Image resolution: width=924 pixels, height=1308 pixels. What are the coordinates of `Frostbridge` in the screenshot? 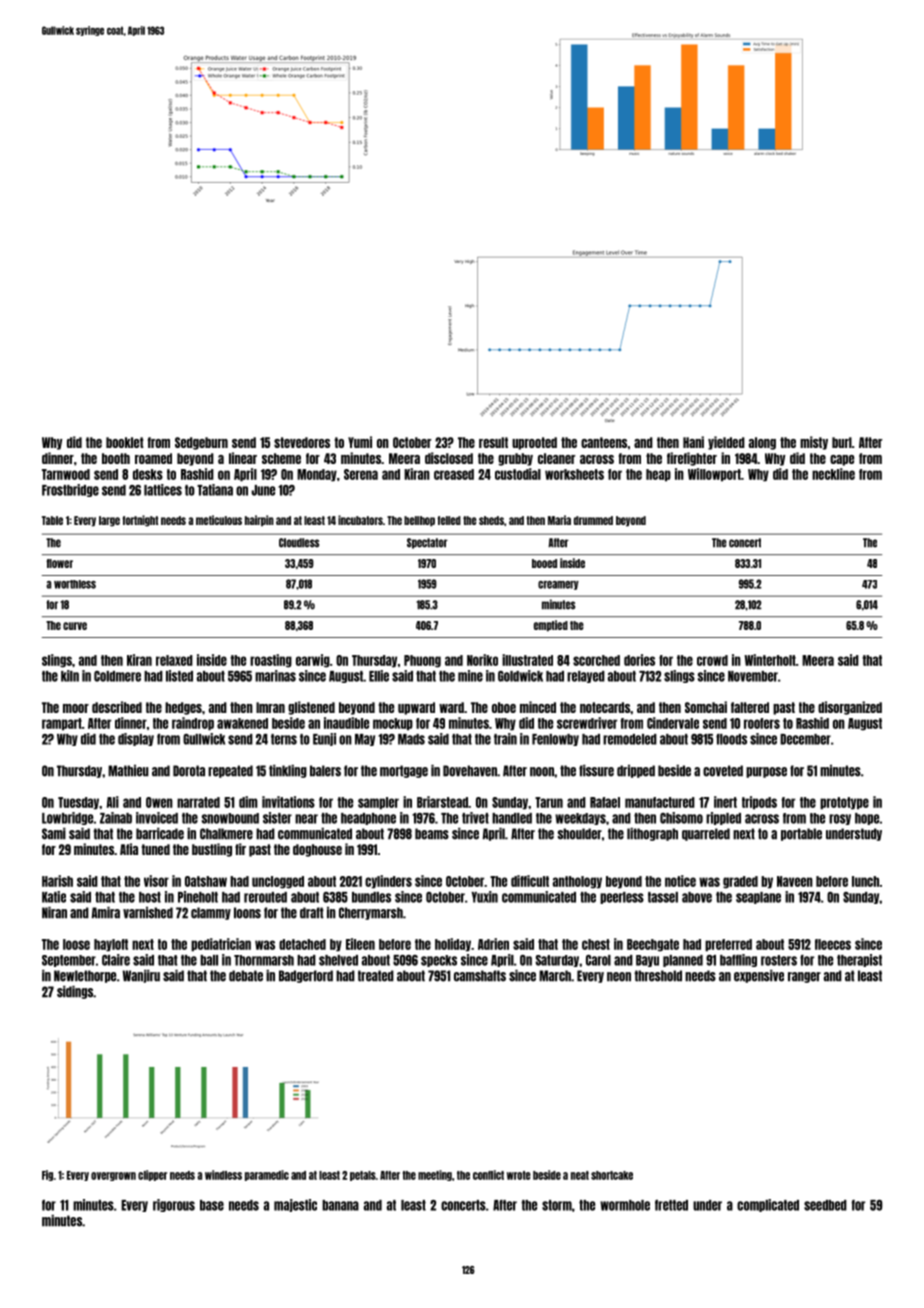 It's located at (70, 490).
